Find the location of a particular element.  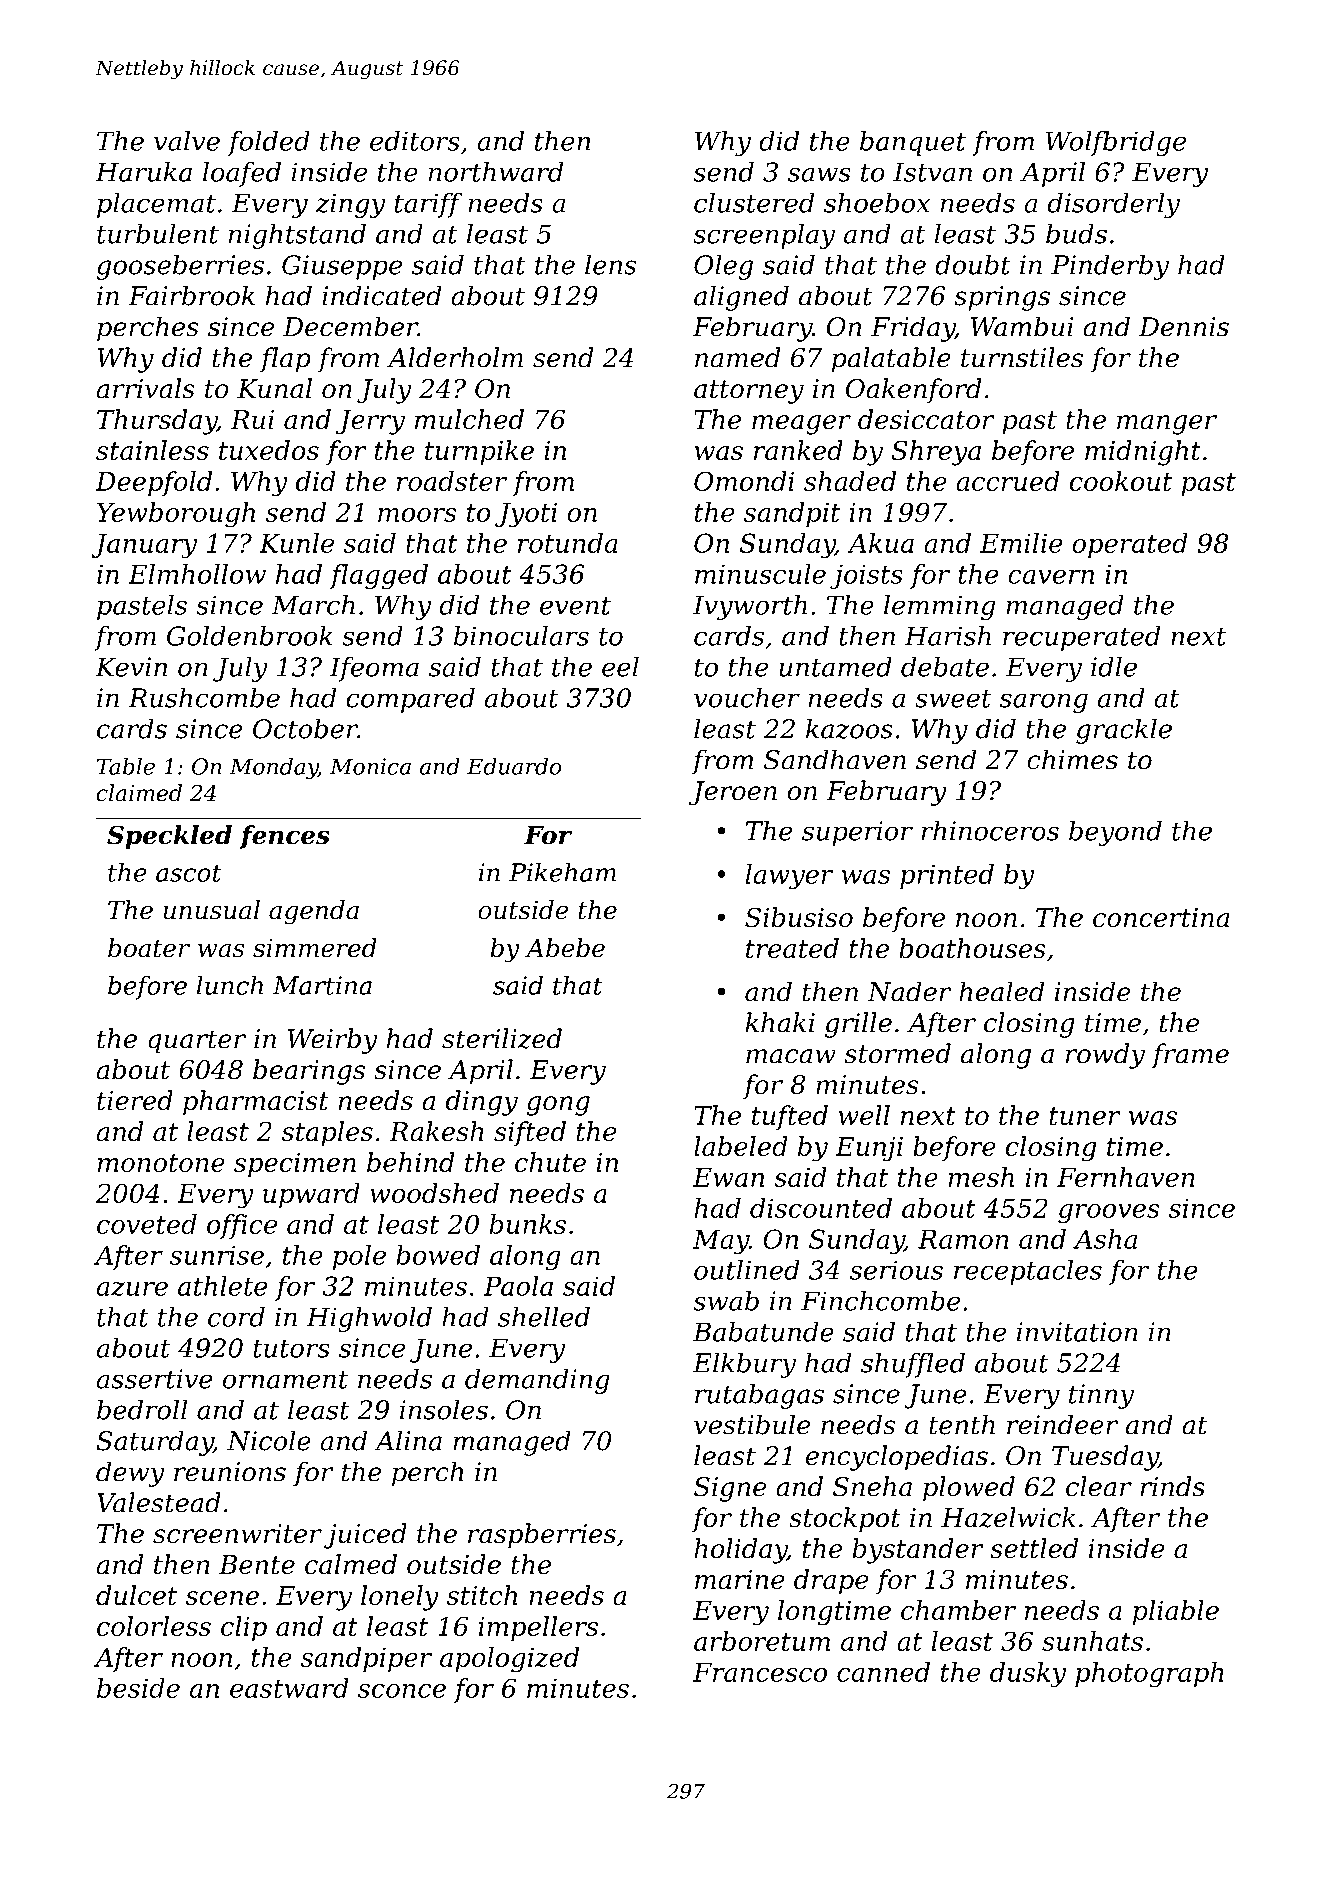

Elkbury is located at coordinates (744, 1365).
